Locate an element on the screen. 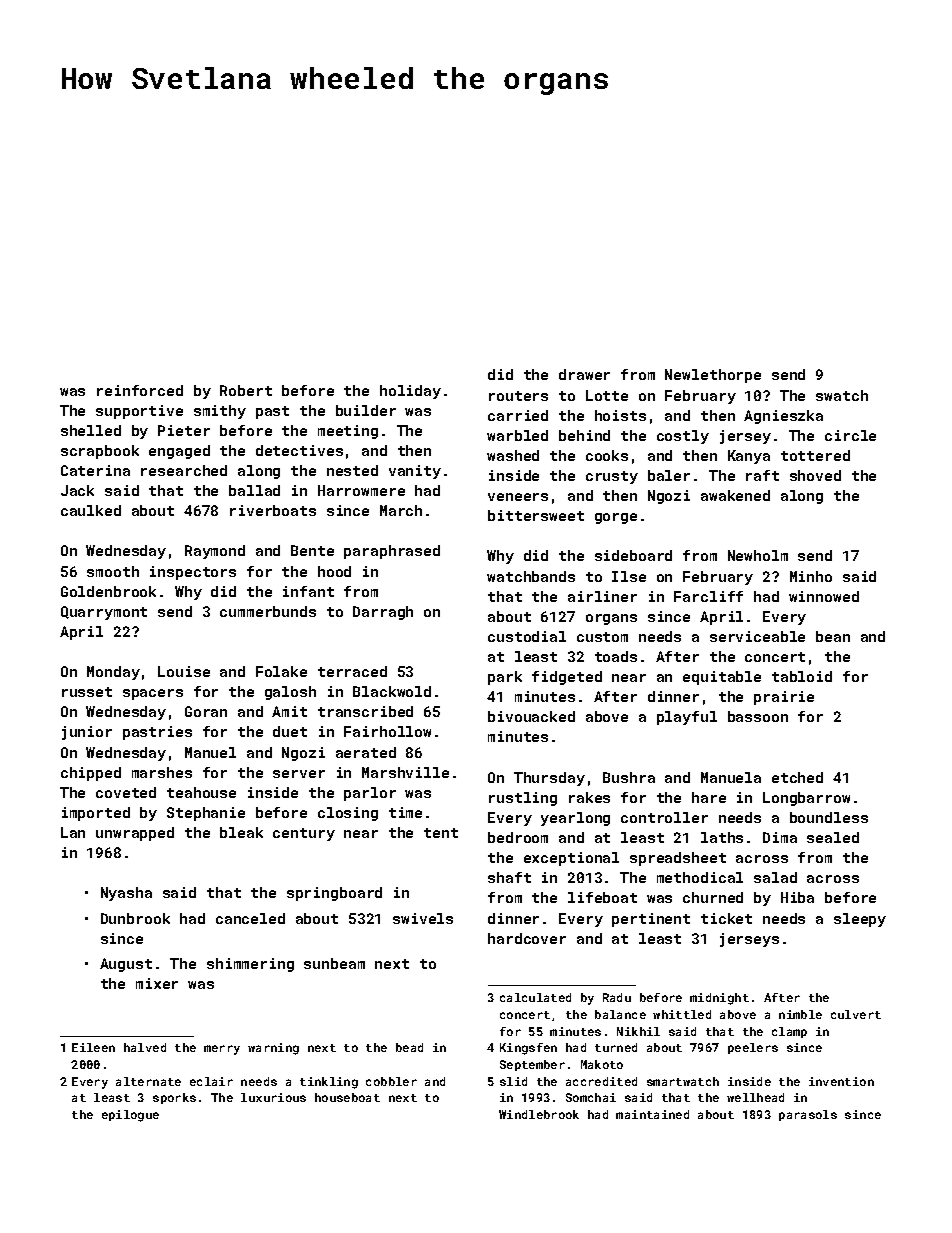 The height and width of the screenshot is (1233, 952). equitable is located at coordinates (722, 678).
